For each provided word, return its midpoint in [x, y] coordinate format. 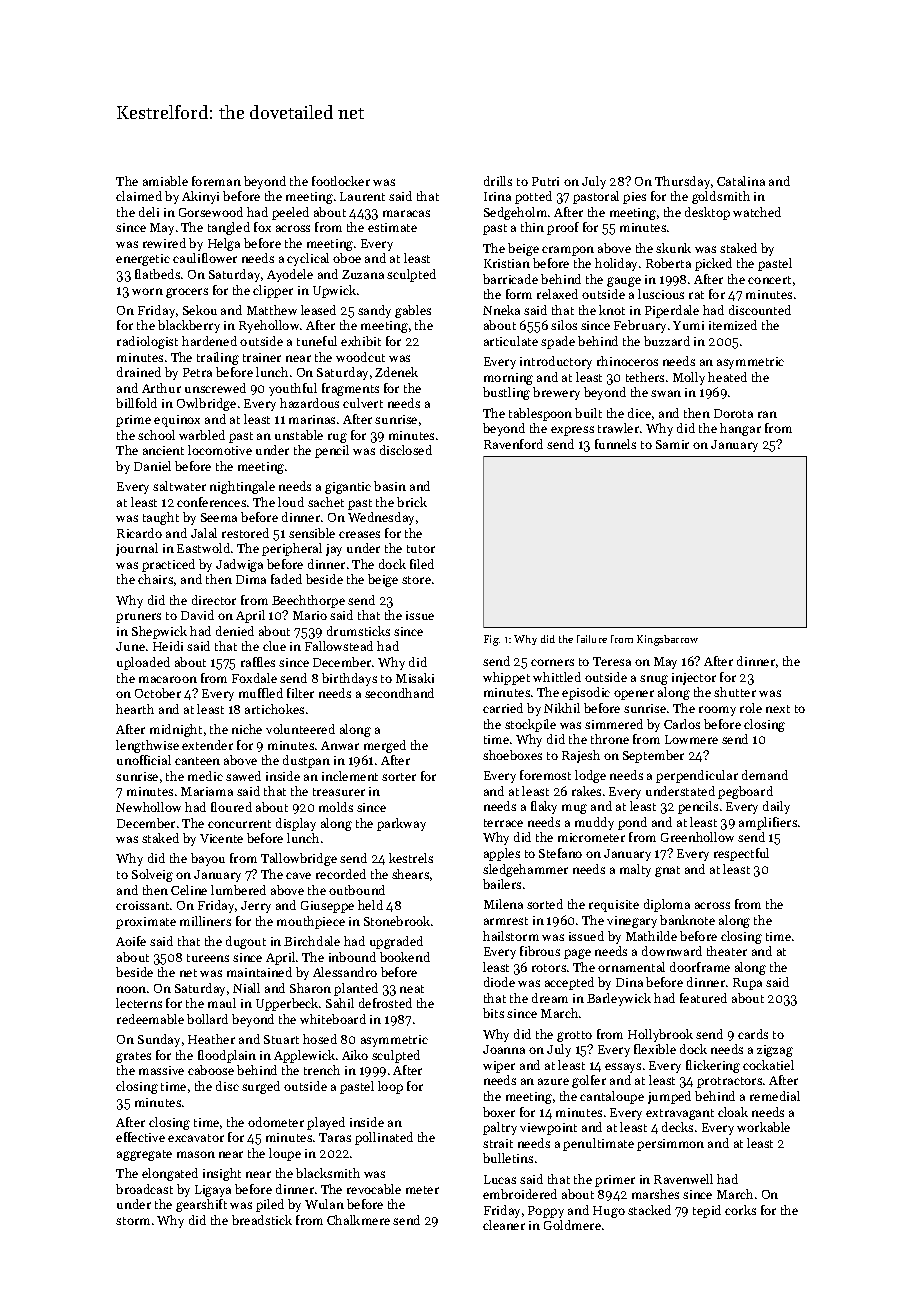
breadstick [262, 1220]
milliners [205, 921]
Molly [689, 378]
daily [776, 807]
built [588, 413]
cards [753, 1034]
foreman [216, 181]
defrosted [385, 1003]
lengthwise [147, 746]
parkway [401, 824]
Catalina [741, 181]
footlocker [341, 181]
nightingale [242, 487]
